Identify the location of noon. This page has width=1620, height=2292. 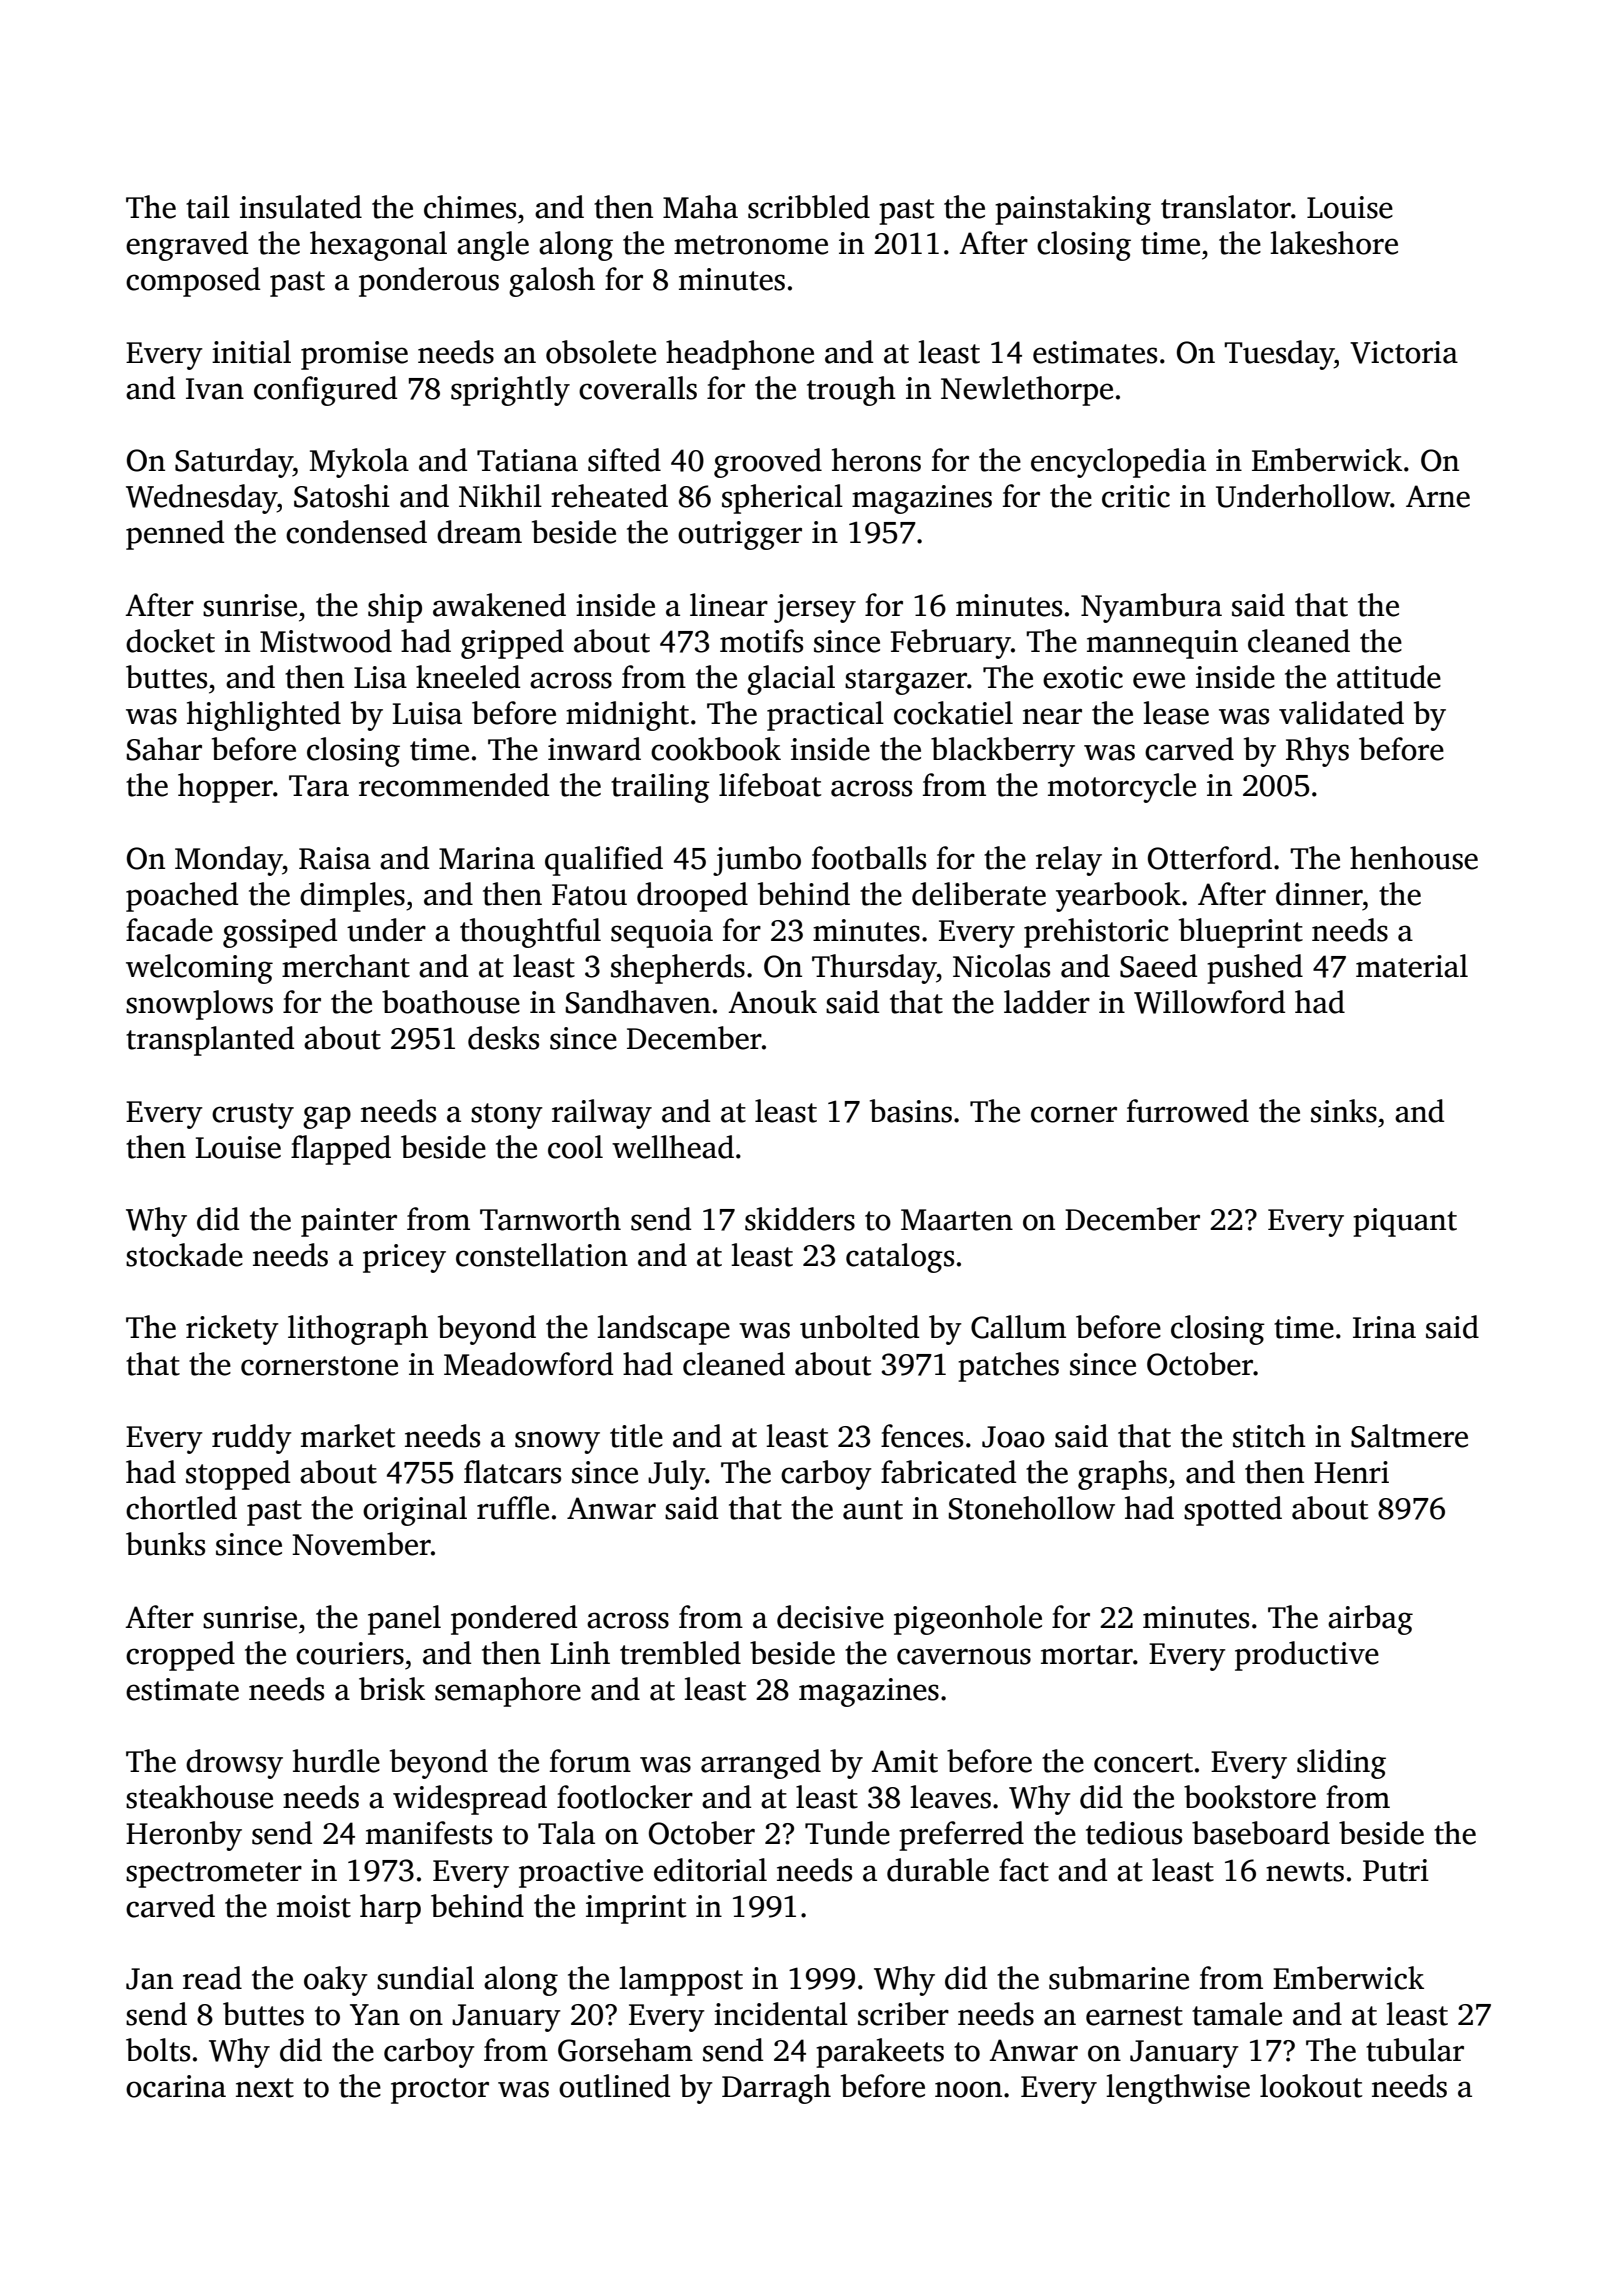
(968, 2089).
